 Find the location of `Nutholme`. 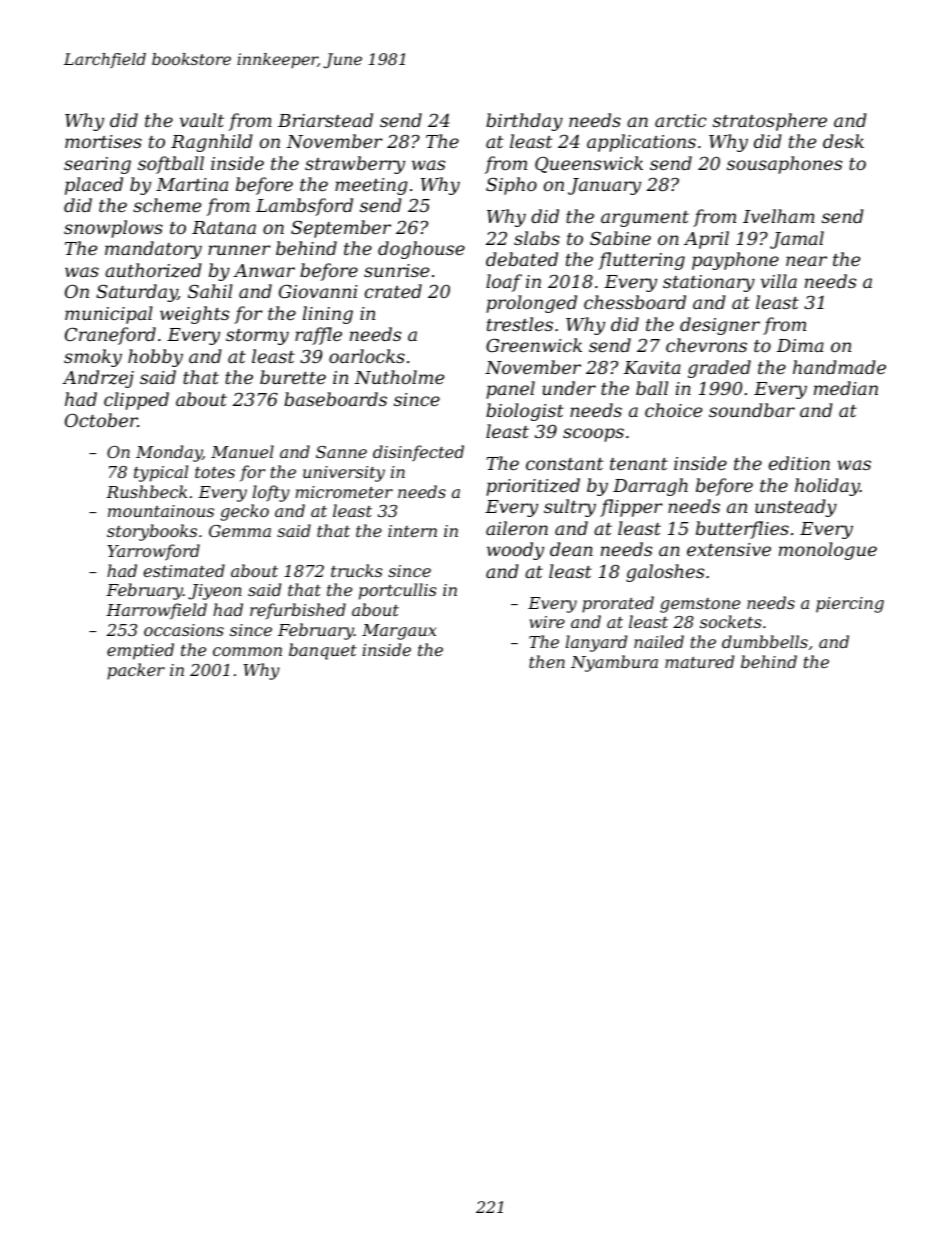

Nutholme is located at coordinates (399, 377).
